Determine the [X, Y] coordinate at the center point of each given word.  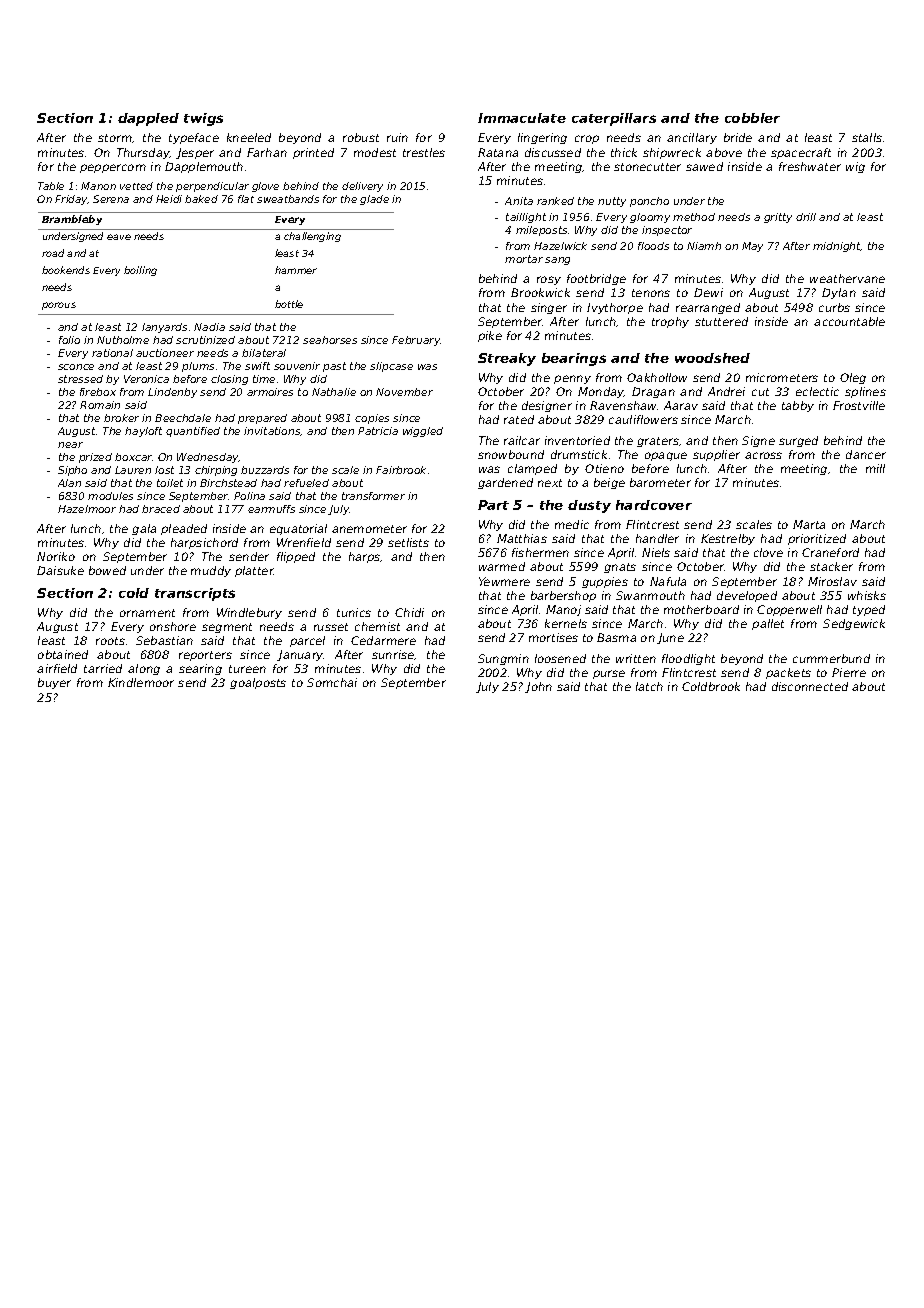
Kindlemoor [141, 682]
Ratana [498, 152]
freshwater [810, 166]
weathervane [847, 278]
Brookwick [540, 292]
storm [115, 138]
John [538, 687]
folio [69, 340]
